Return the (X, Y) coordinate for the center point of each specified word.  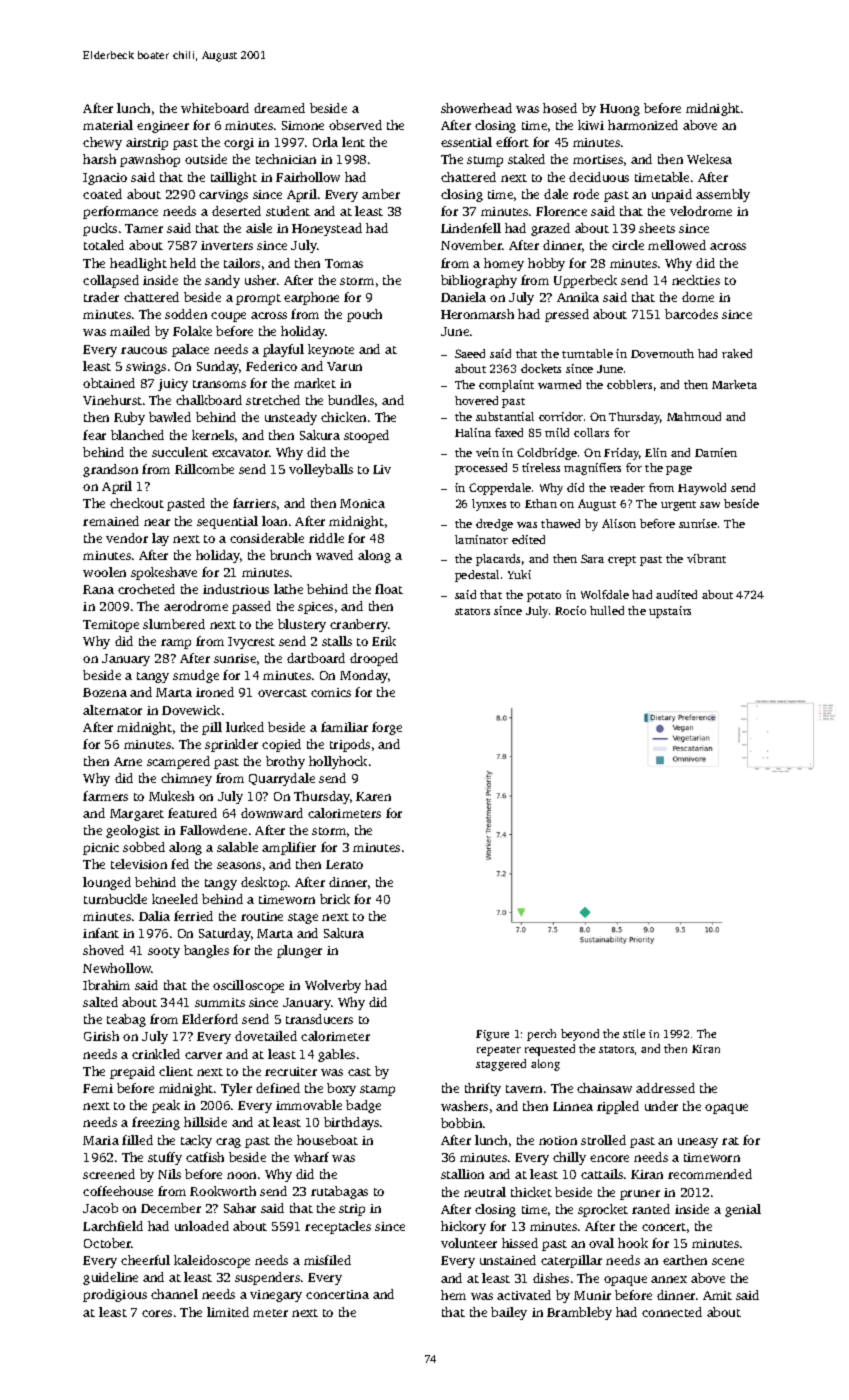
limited (228, 1312)
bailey (509, 1313)
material (108, 125)
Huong (620, 110)
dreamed (279, 108)
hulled (607, 610)
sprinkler (231, 745)
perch (541, 1035)
